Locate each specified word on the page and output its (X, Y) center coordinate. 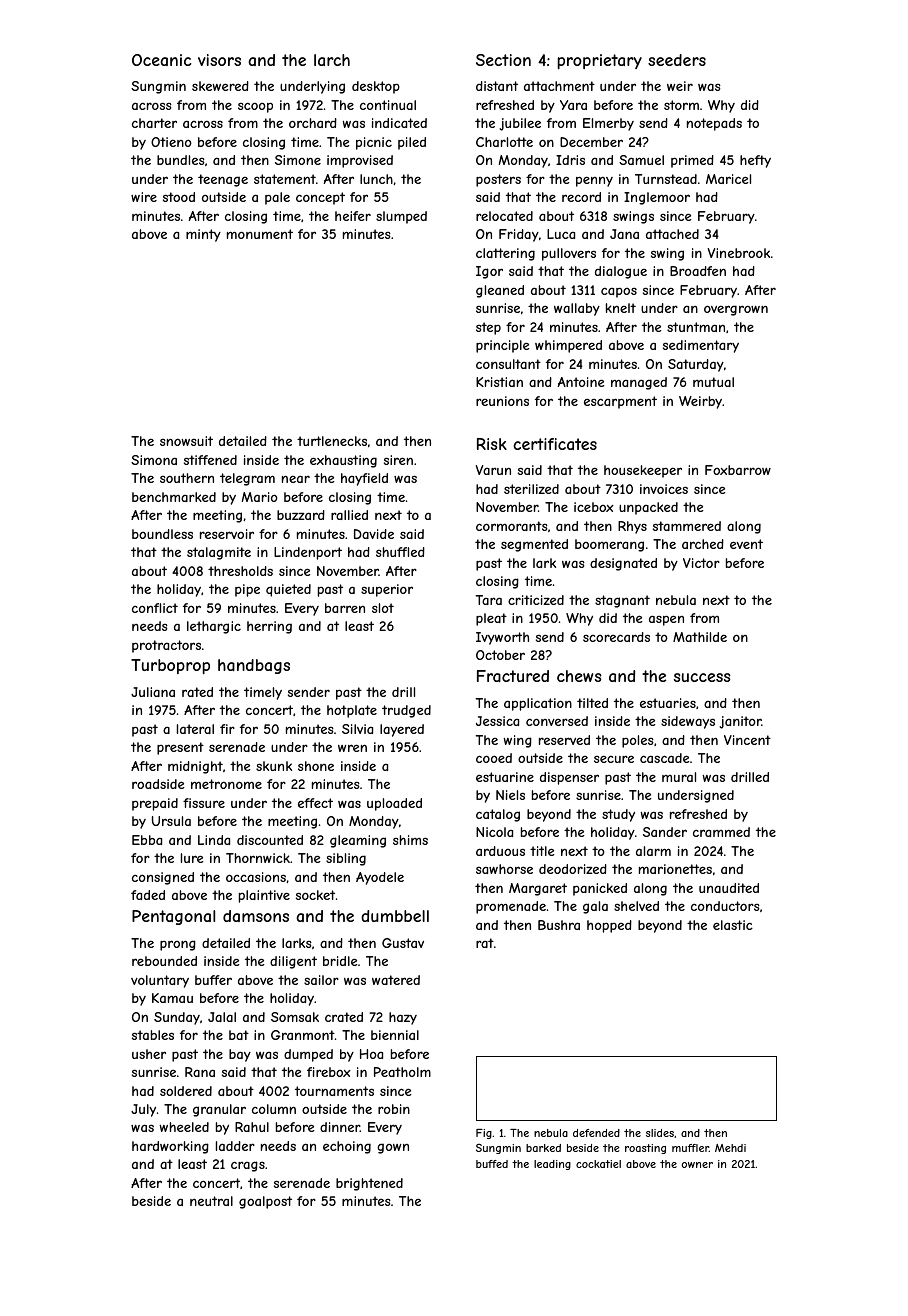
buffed (492, 1164)
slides (660, 1133)
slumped (401, 217)
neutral (211, 1201)
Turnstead (666, 179)
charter (154, 123)
